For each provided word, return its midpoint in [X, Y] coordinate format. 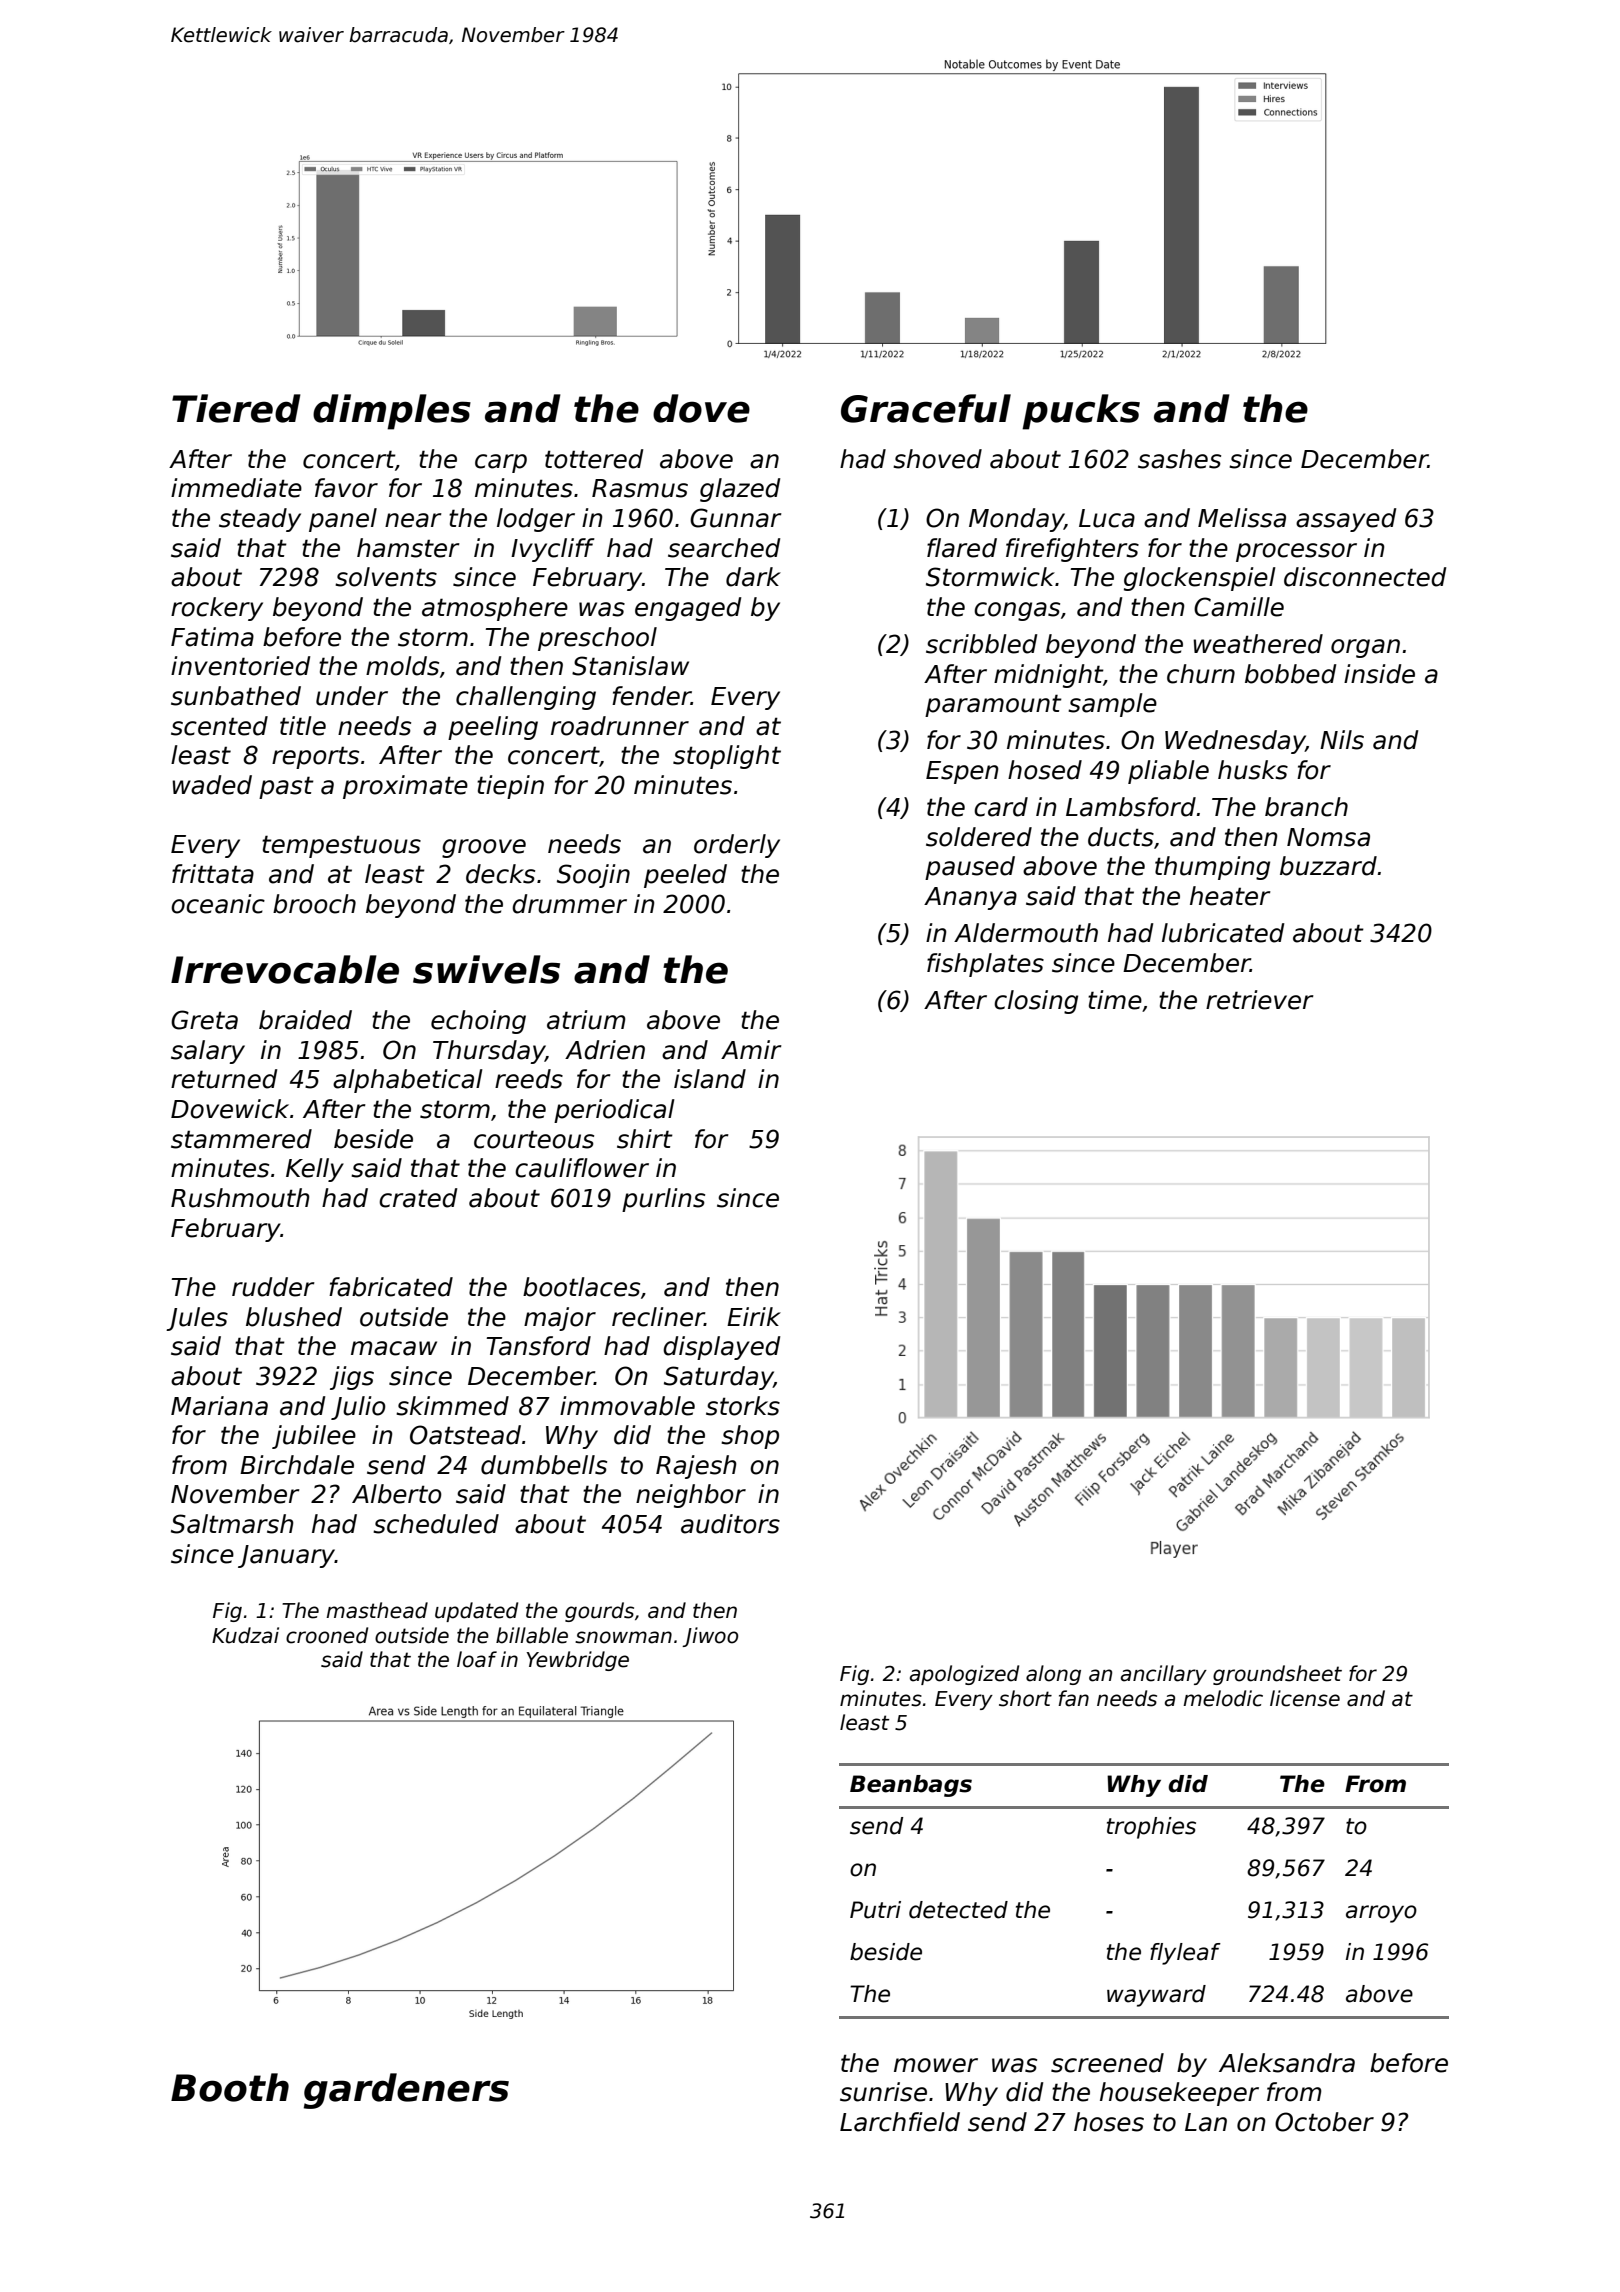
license [1305, 1698]
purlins [663, 1200]
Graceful [926, 408]
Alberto [397, 1494]
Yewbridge [578, 1661]
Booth [230, 2087]
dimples [392, 412]
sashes [1179, 459]
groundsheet [1277, 1675]
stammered [241, 1139]
